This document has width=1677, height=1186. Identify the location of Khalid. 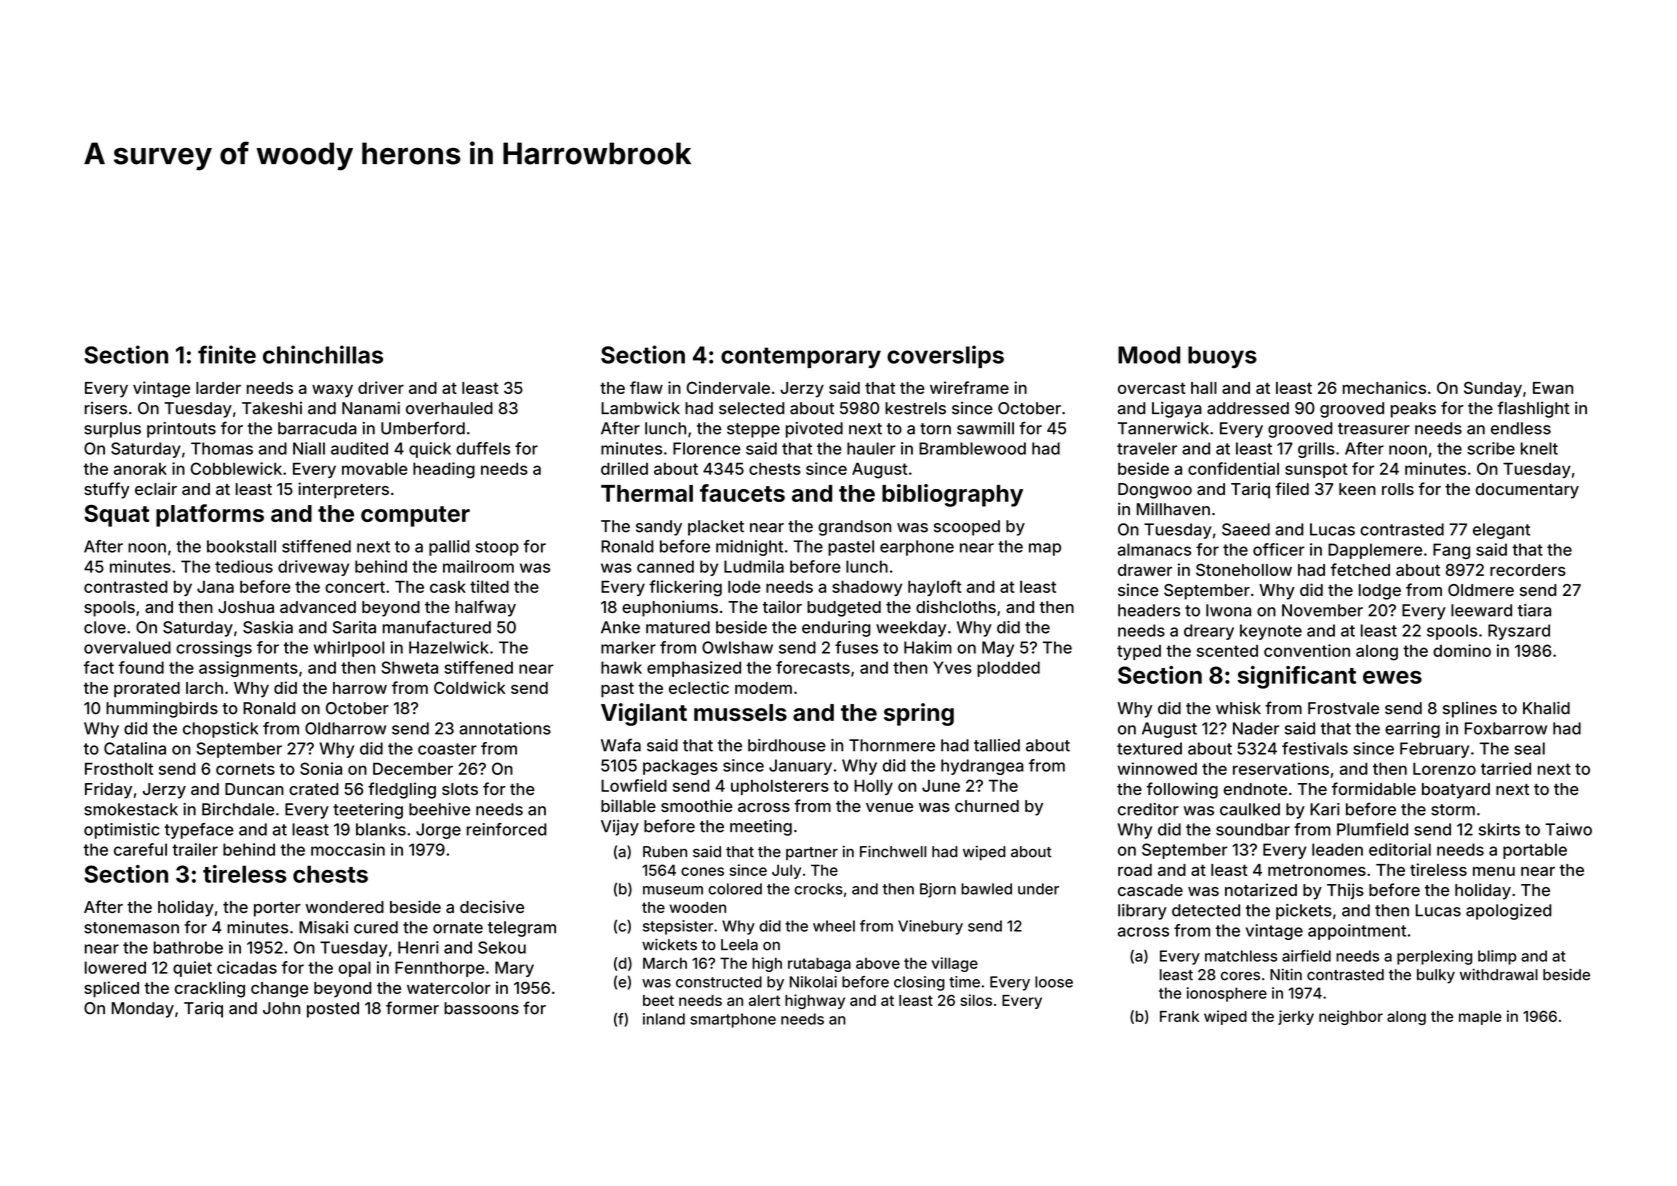
(1546, 708).
